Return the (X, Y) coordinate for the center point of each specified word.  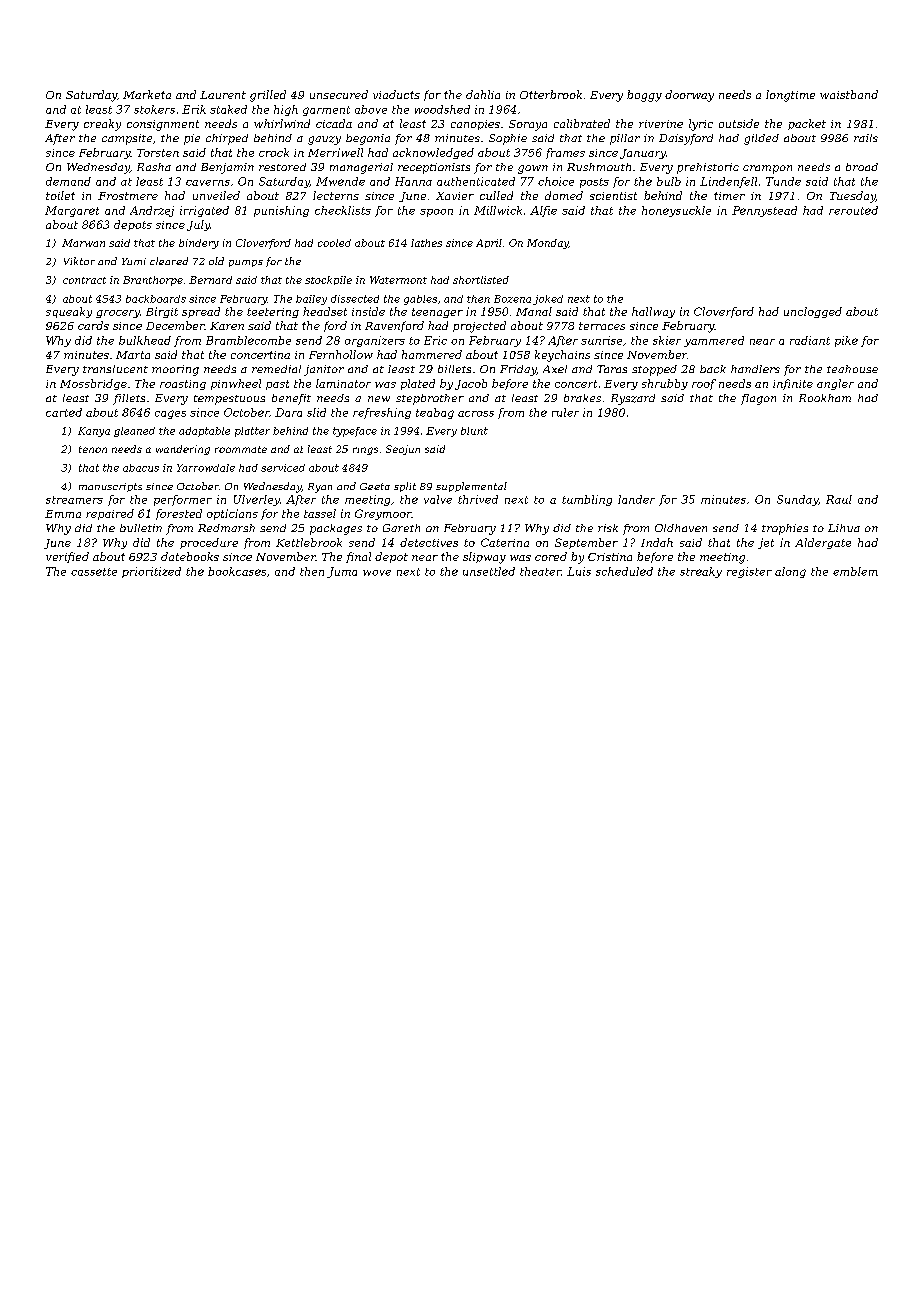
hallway (653, 312)
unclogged (813, 312)
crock (274, 152)
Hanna (413, 181)
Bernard (210, 280)
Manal (534, 311)
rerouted (853, 210)
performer (183, 500)
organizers (375, 341)
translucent (115, 369)
